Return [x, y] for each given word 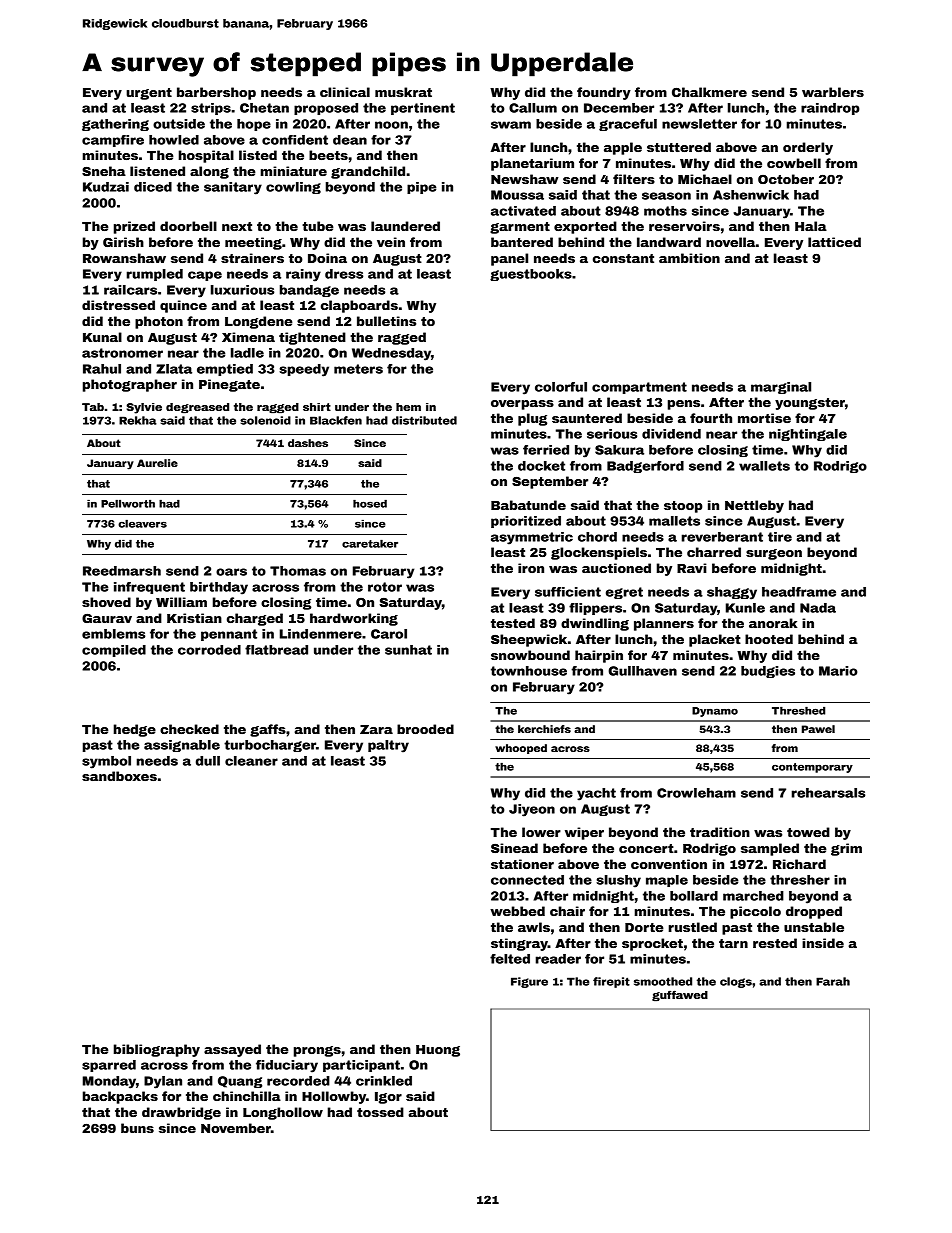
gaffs [268, 730]
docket [541, 466]
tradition [720, 832]
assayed [232, 1050]
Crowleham [696, 793]
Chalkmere [709, 92]
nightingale [808, 435]
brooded [425, 729]
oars [231, 572]
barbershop [216, 93]
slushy [618, 881]
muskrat [403, 92]
